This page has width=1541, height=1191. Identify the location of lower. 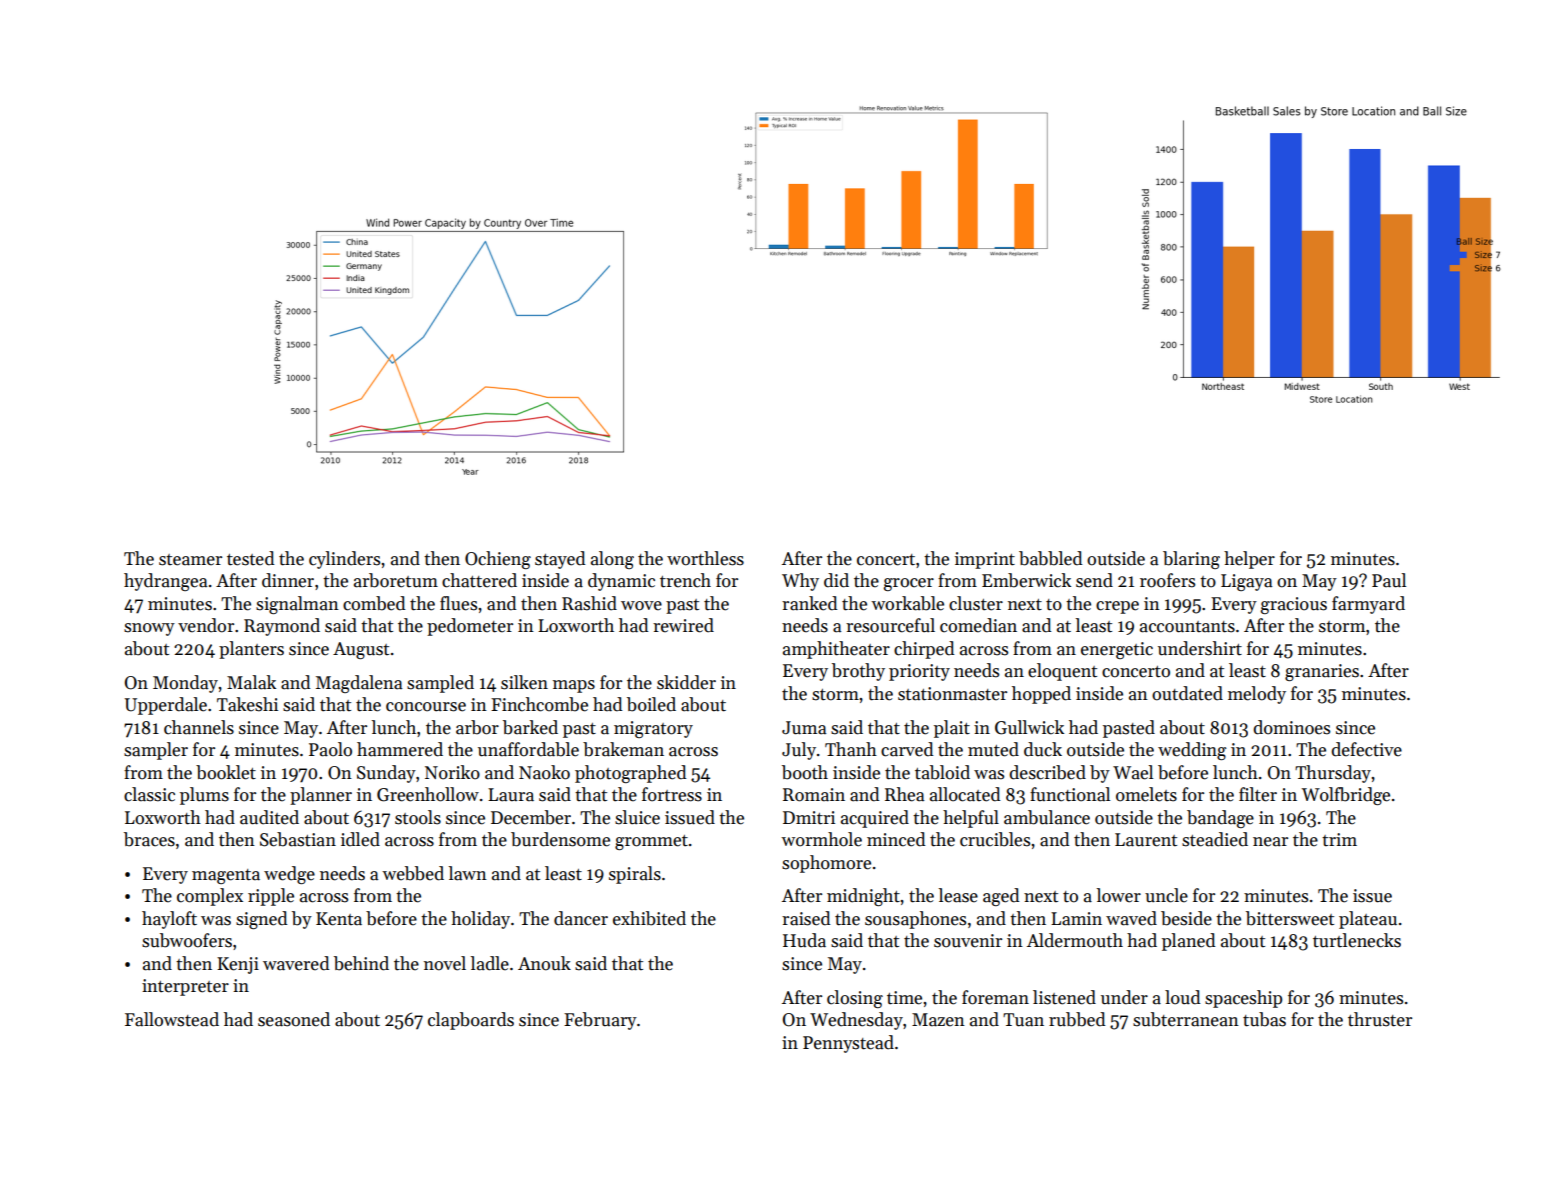
(1119, 895).
